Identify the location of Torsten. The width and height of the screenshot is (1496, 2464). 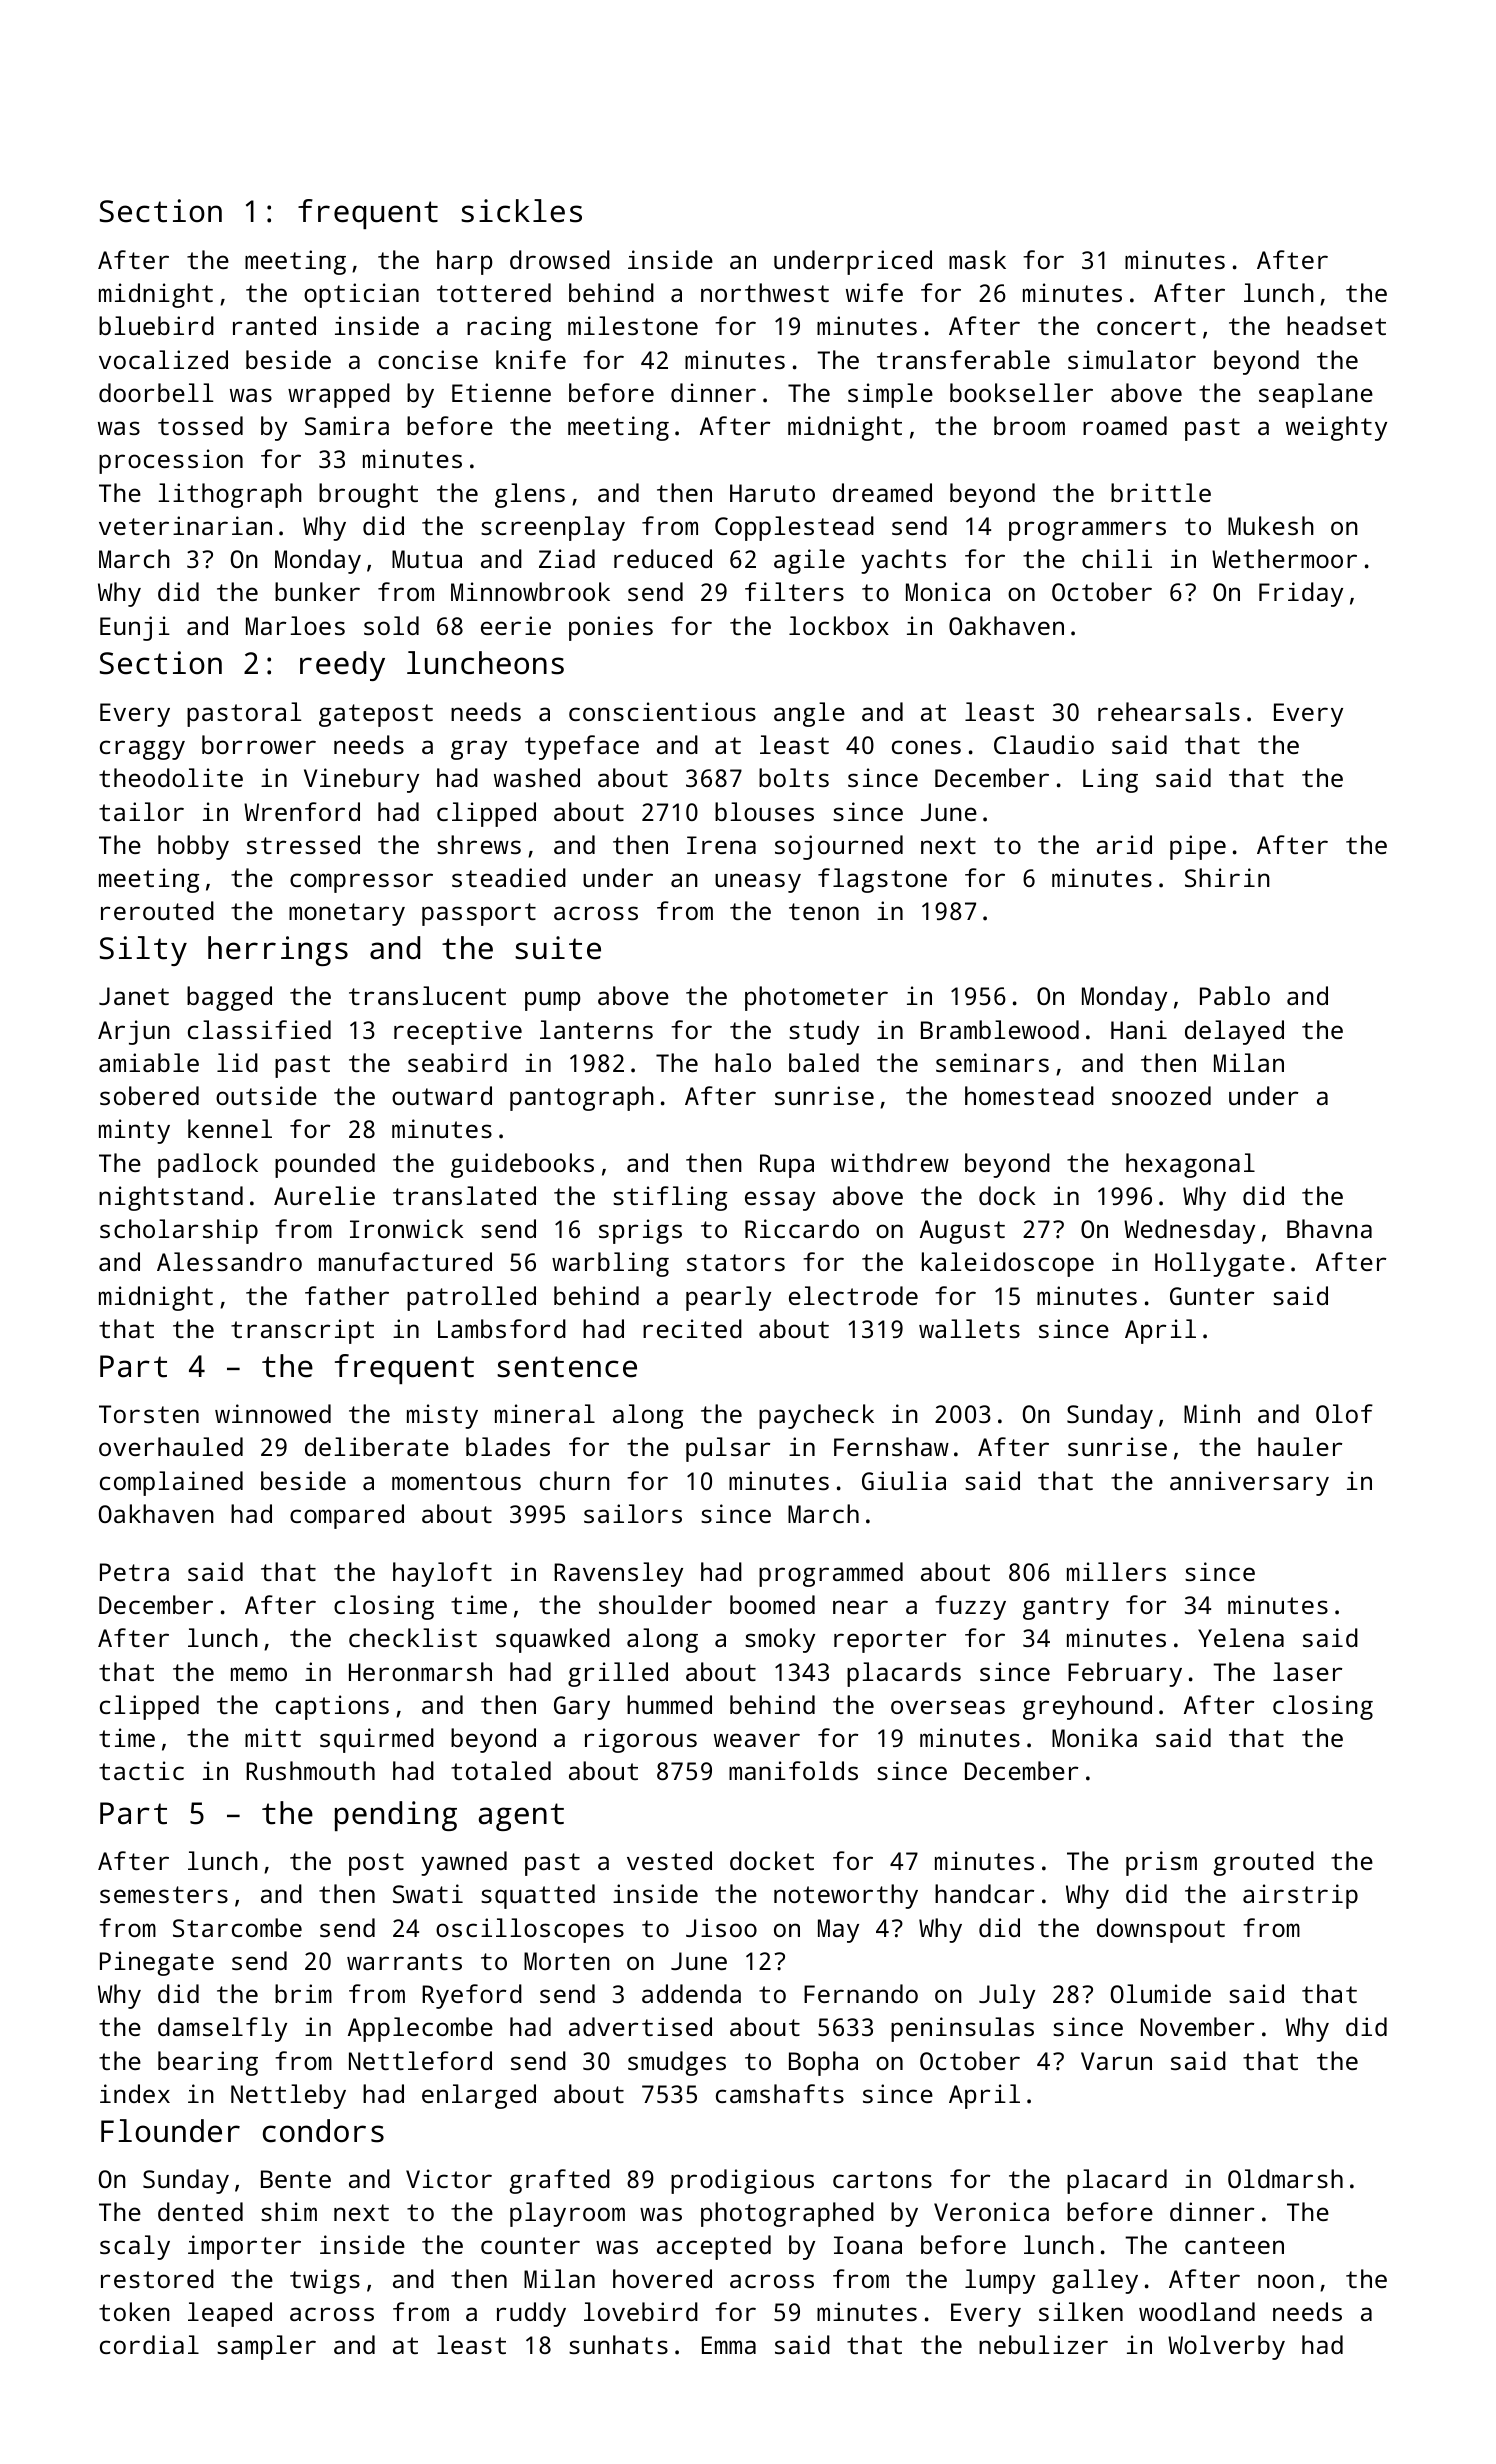
(149, 1414).
